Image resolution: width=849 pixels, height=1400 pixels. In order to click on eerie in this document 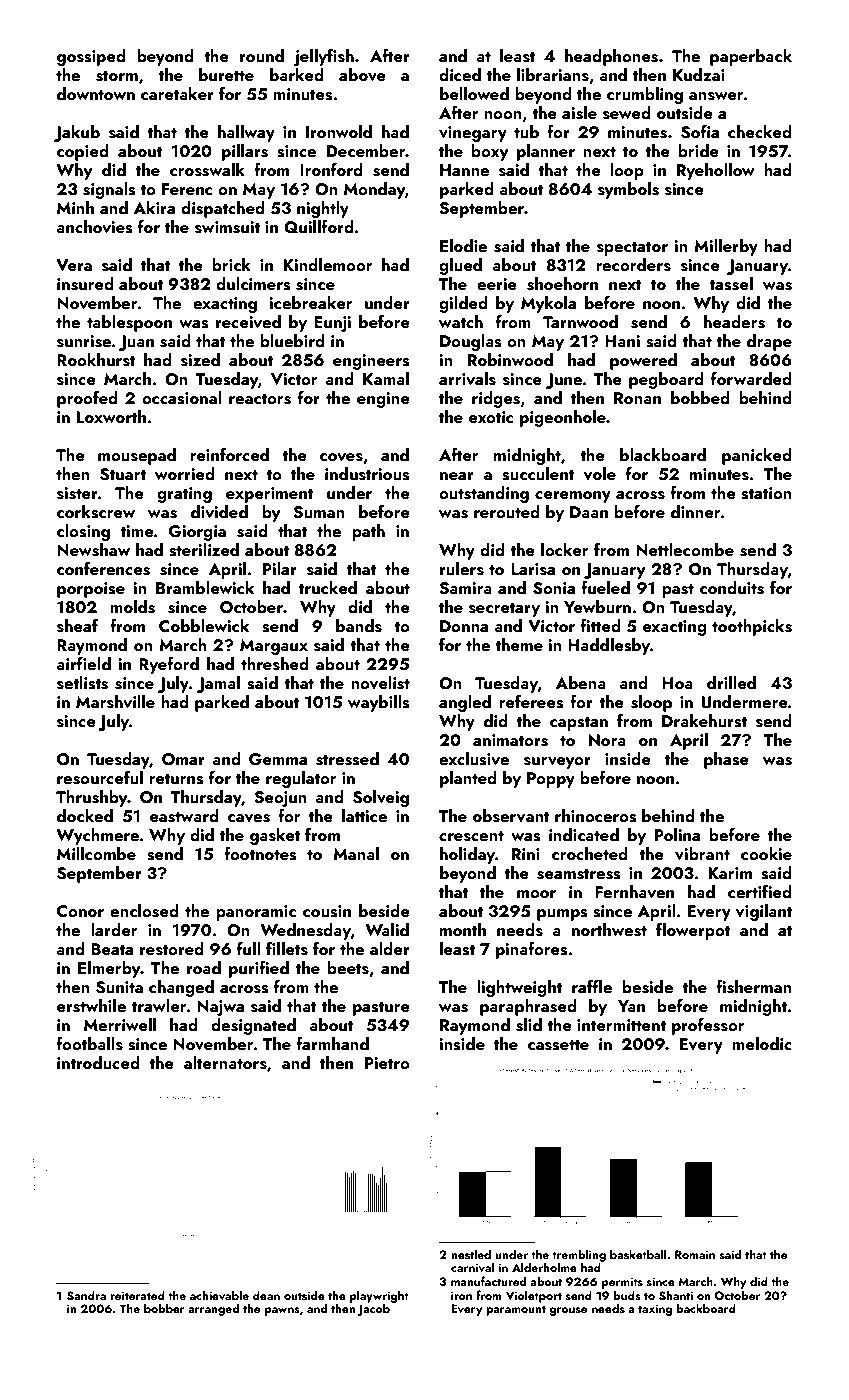, I will do `click(497, 284)`.
